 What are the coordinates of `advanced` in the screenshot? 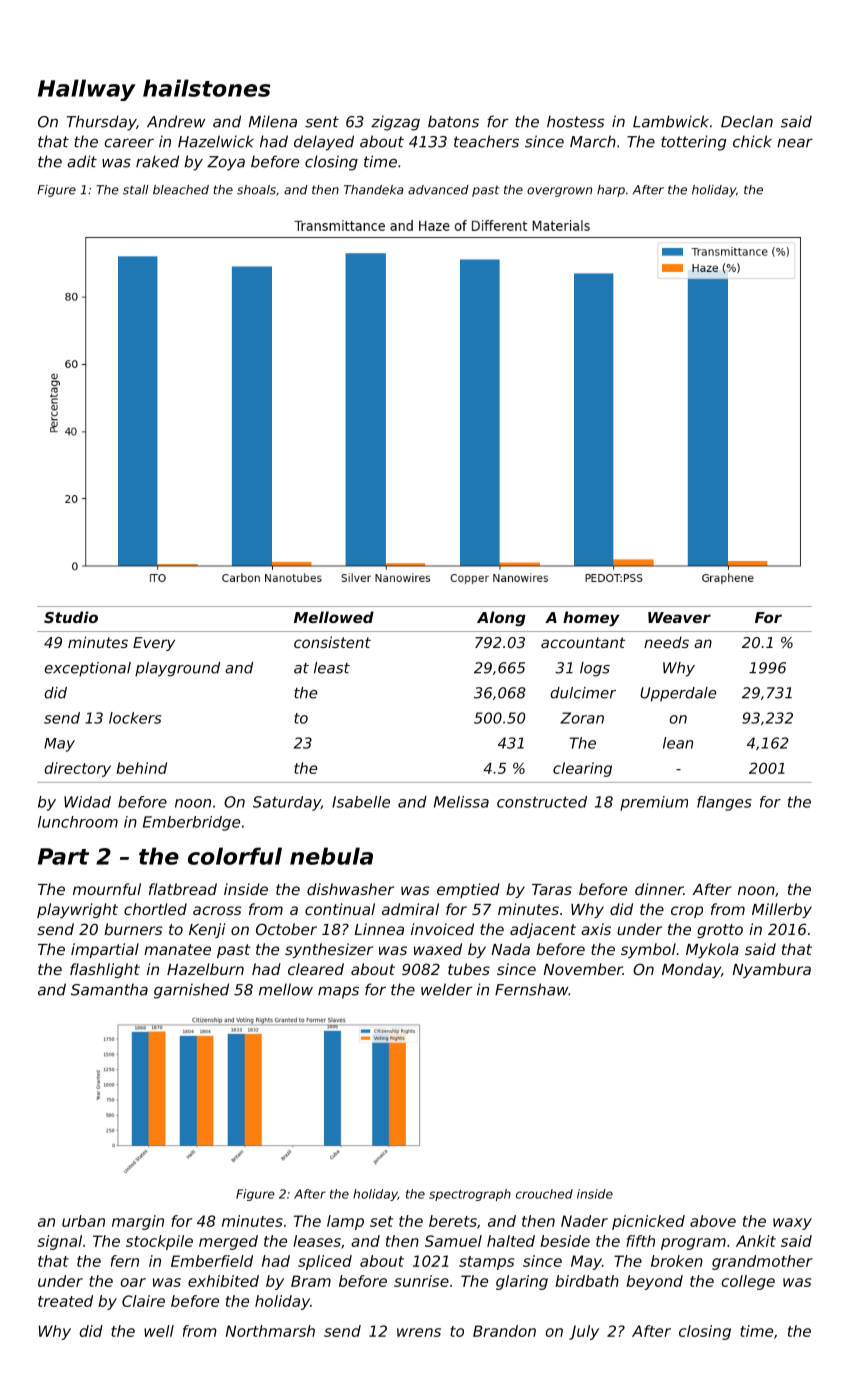 It's located at (438, 190).
